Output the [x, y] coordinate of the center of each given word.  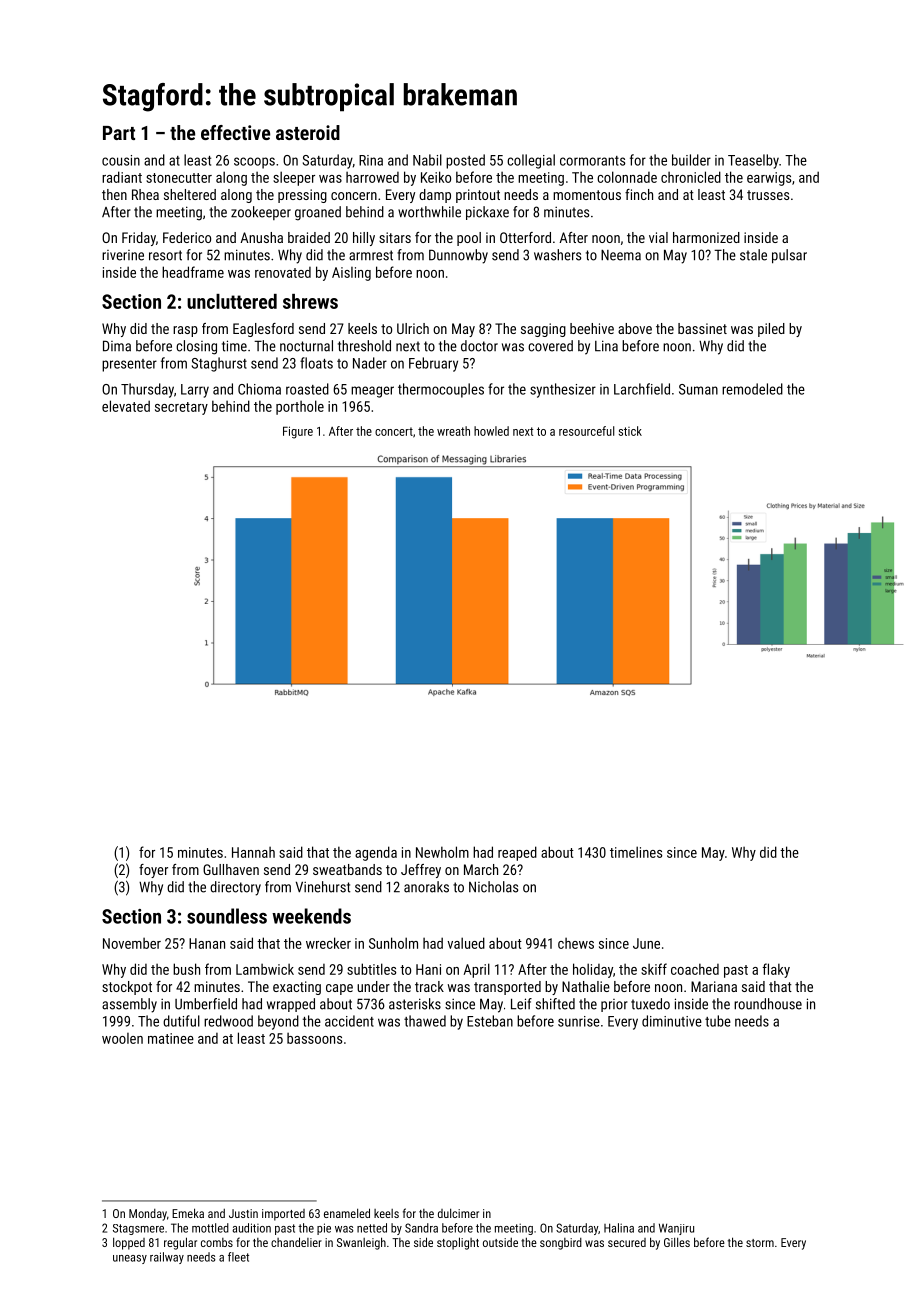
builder [691, 160]
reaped [517, 853]
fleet [238, 1257]
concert [394, 431]
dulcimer [458, 1213]
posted [465, 161]
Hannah [253, 852]
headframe [193, 272]
